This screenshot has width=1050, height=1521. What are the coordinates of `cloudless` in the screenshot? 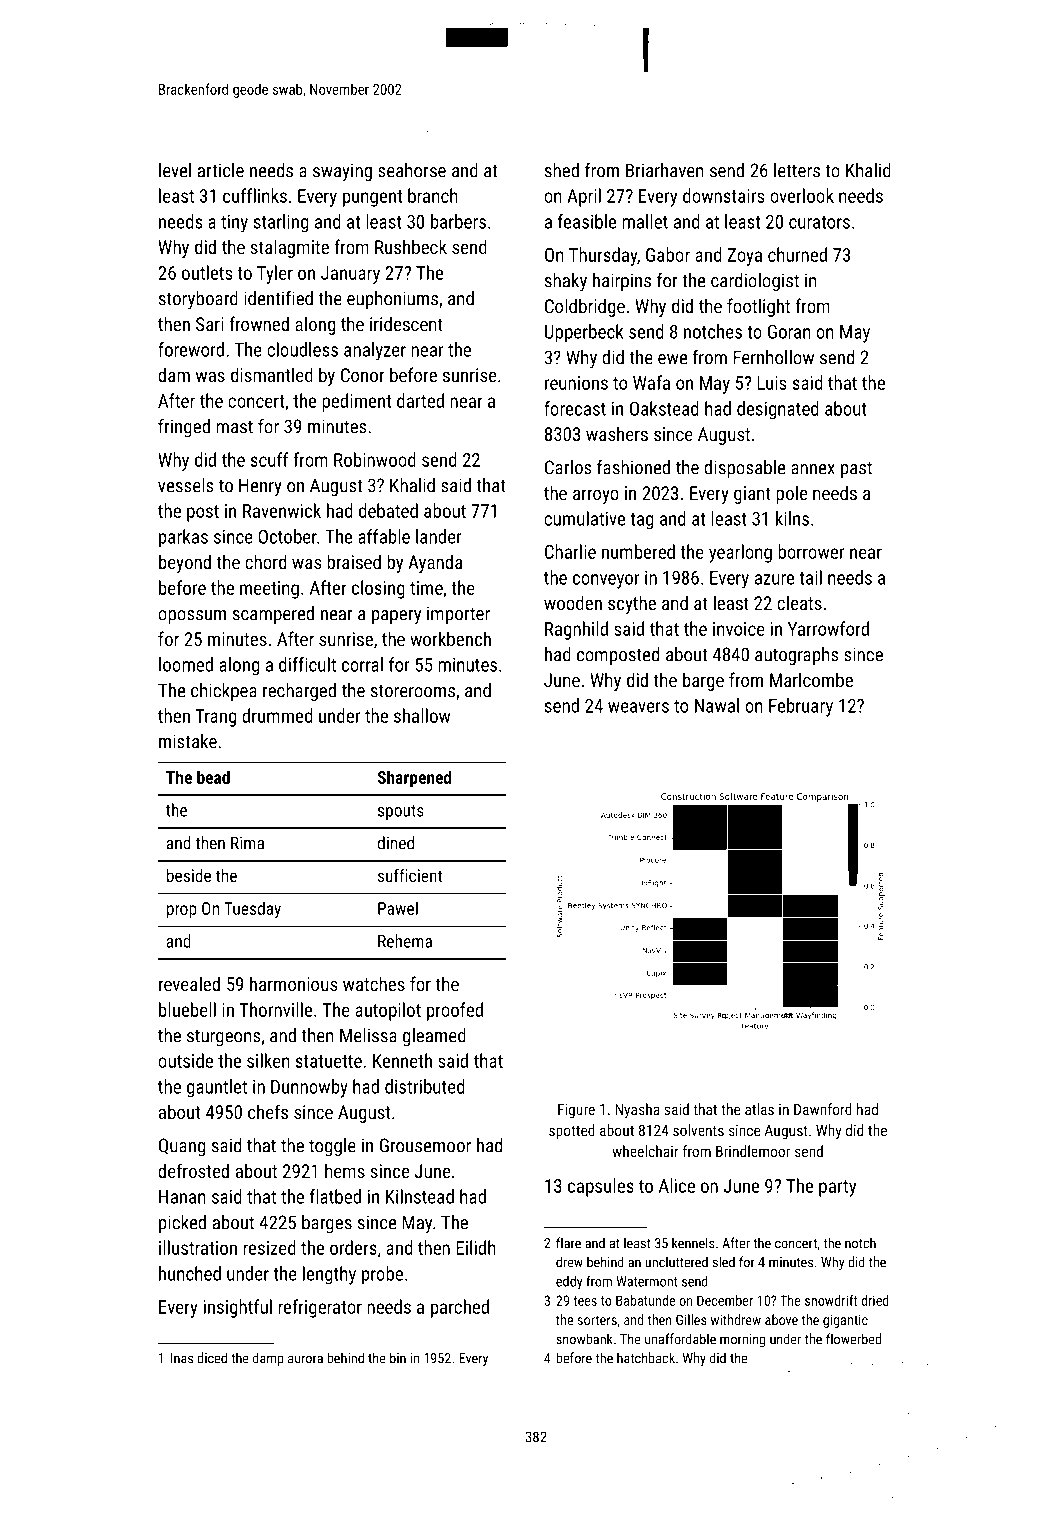 It's located at (302, 349).
